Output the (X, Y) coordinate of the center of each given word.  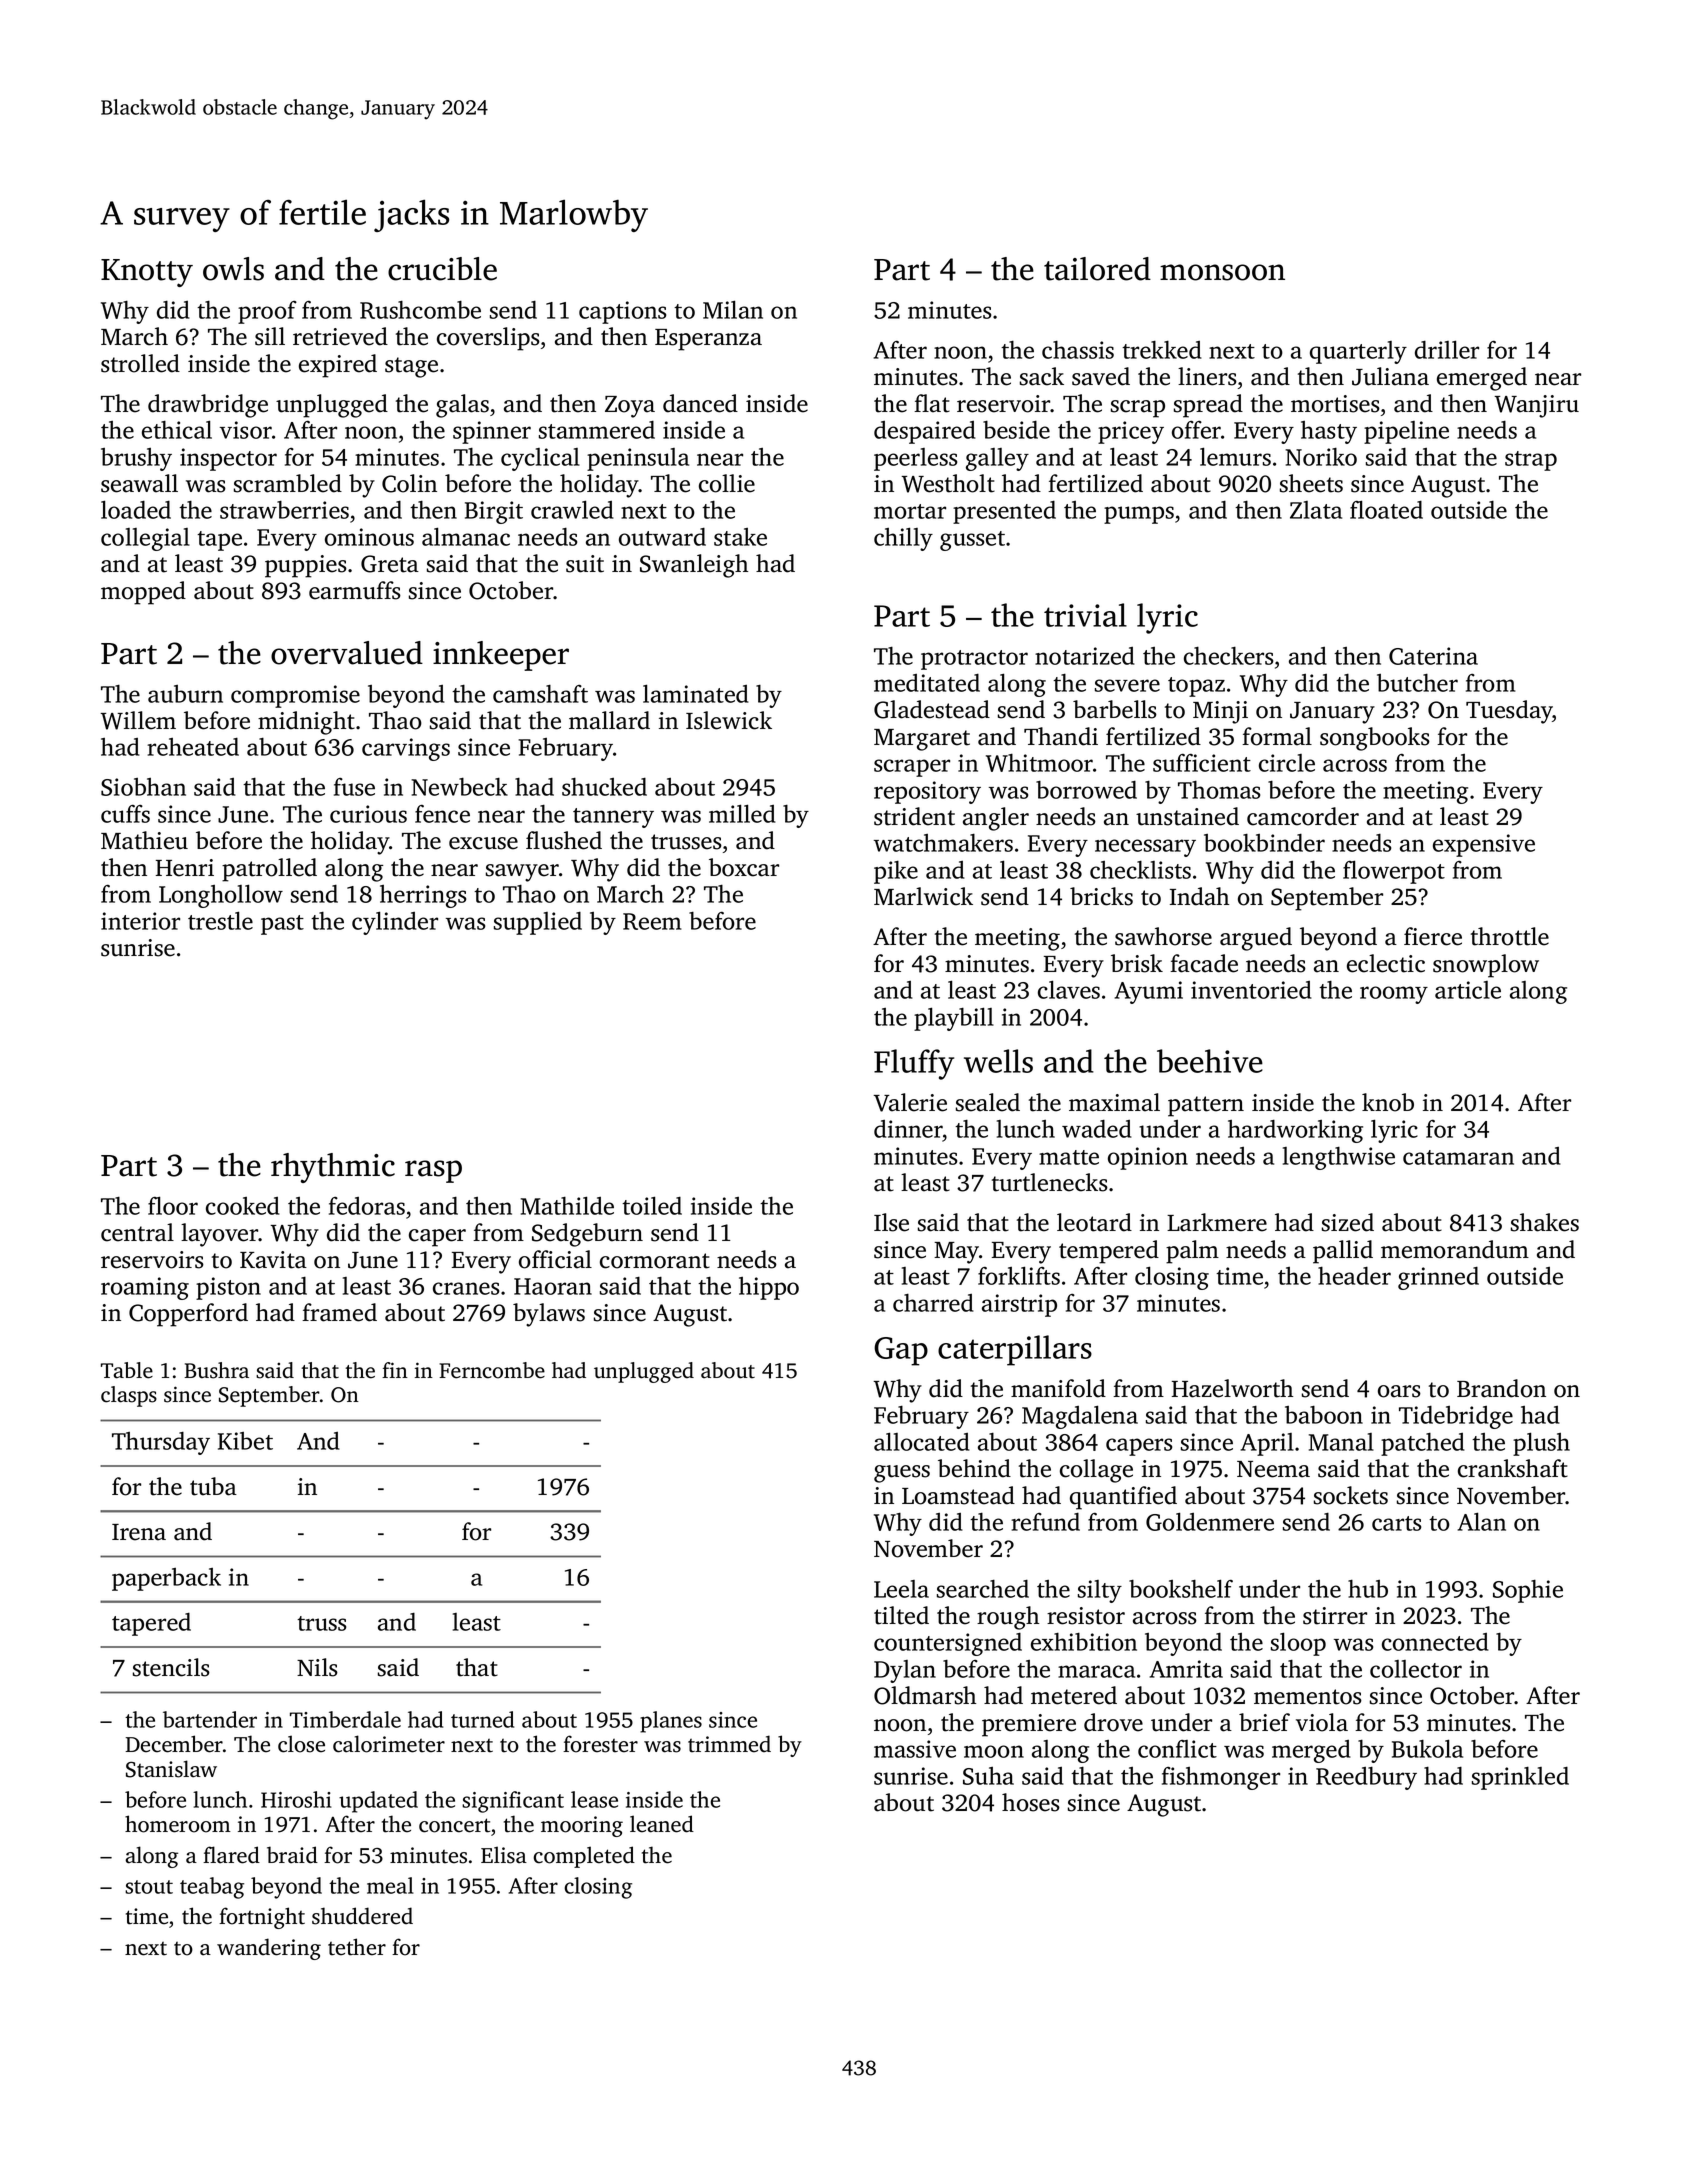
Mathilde (567, 1205)
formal (1277, 736)
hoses (1031, 1802)
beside (1016, 430)
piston (228, 1288)
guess (902, 1474)
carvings (406, 749)
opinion (1148, 1158)
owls (233, 269)
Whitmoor (1039, 763)
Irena (139, 1532)
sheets (1311, 483)
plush (1541, 1444)
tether (357, 1947)
